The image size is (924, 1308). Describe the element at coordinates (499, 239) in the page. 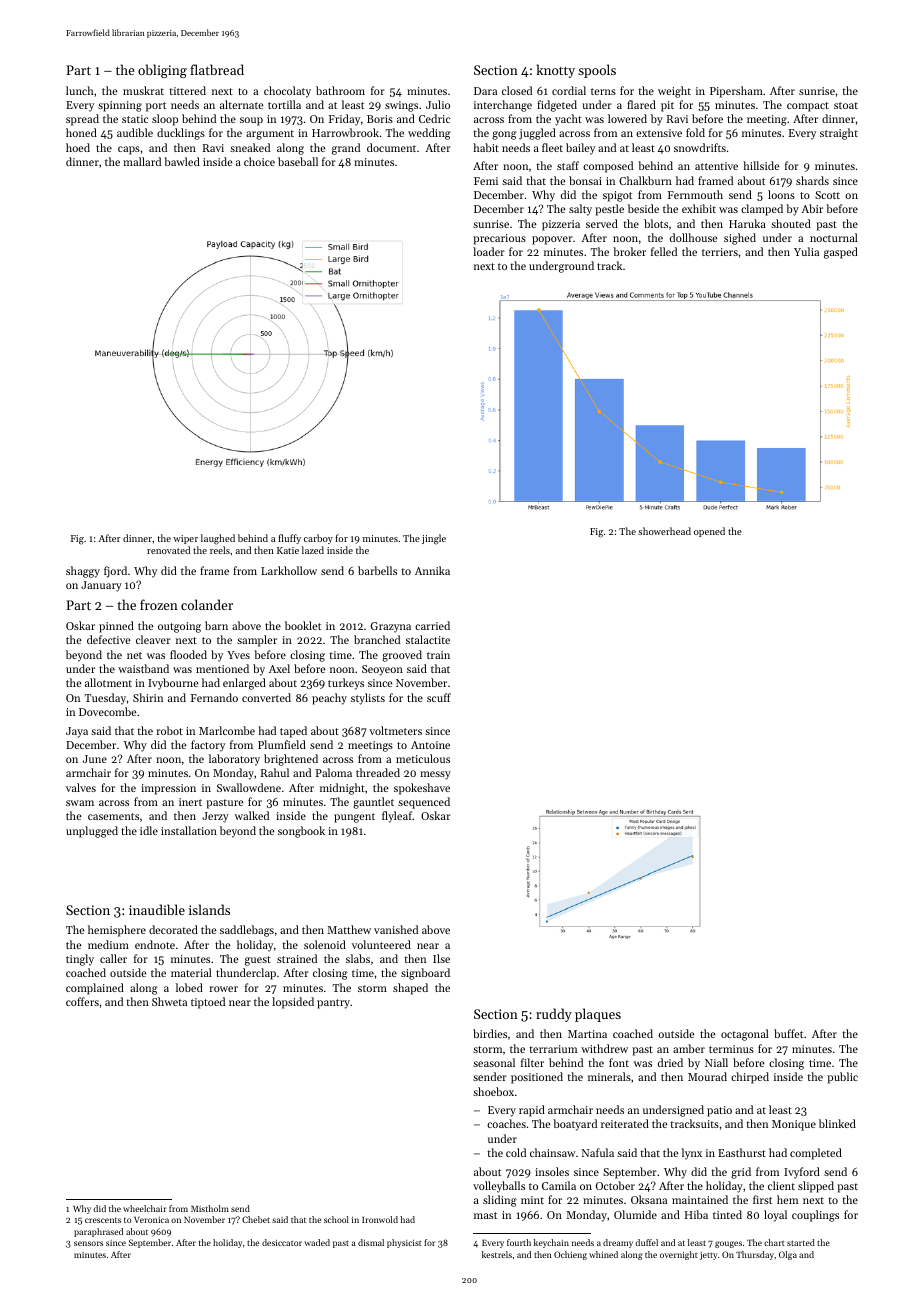

I see `precarious` at that location.
